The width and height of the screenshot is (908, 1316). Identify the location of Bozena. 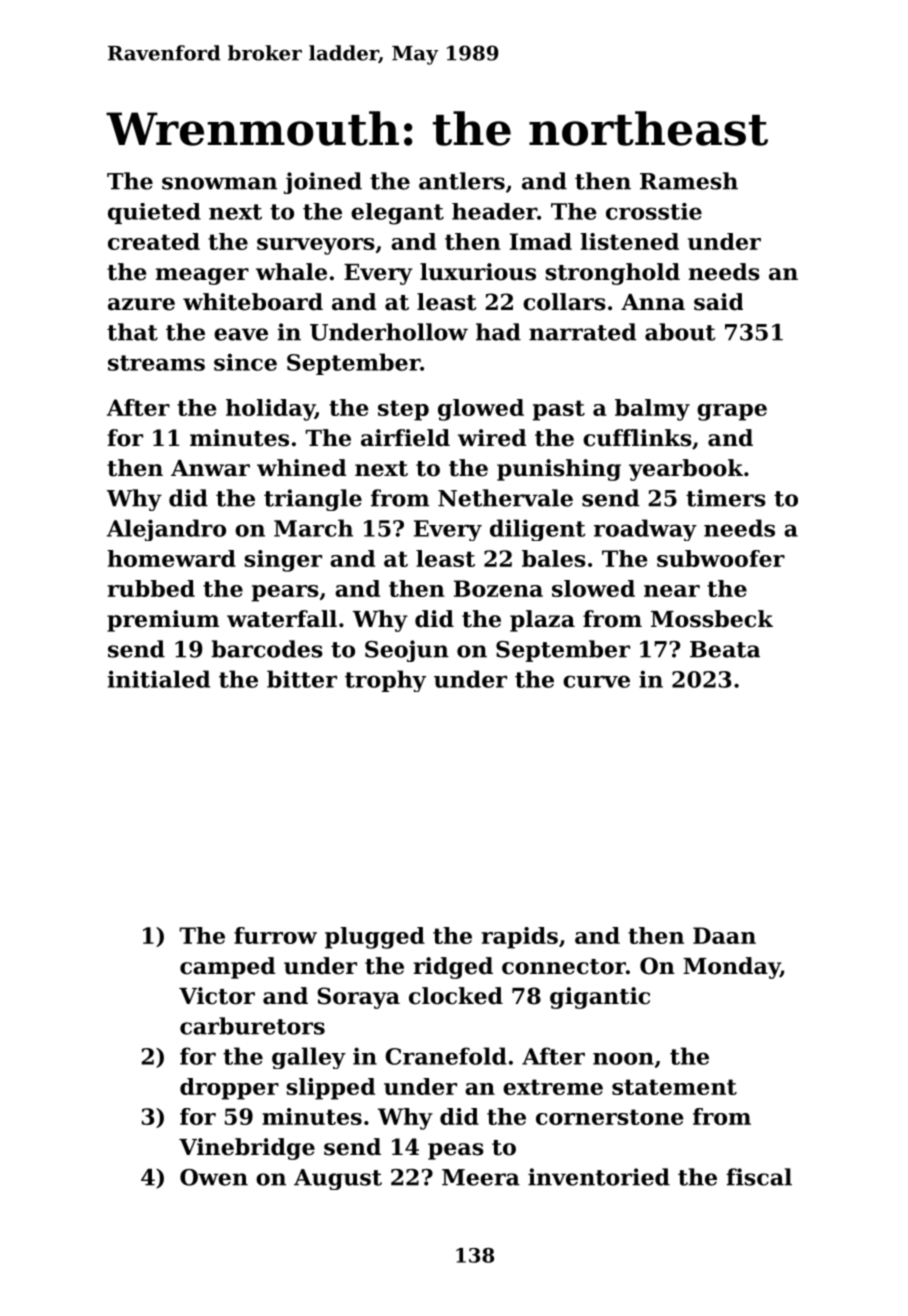
(498, 588).
